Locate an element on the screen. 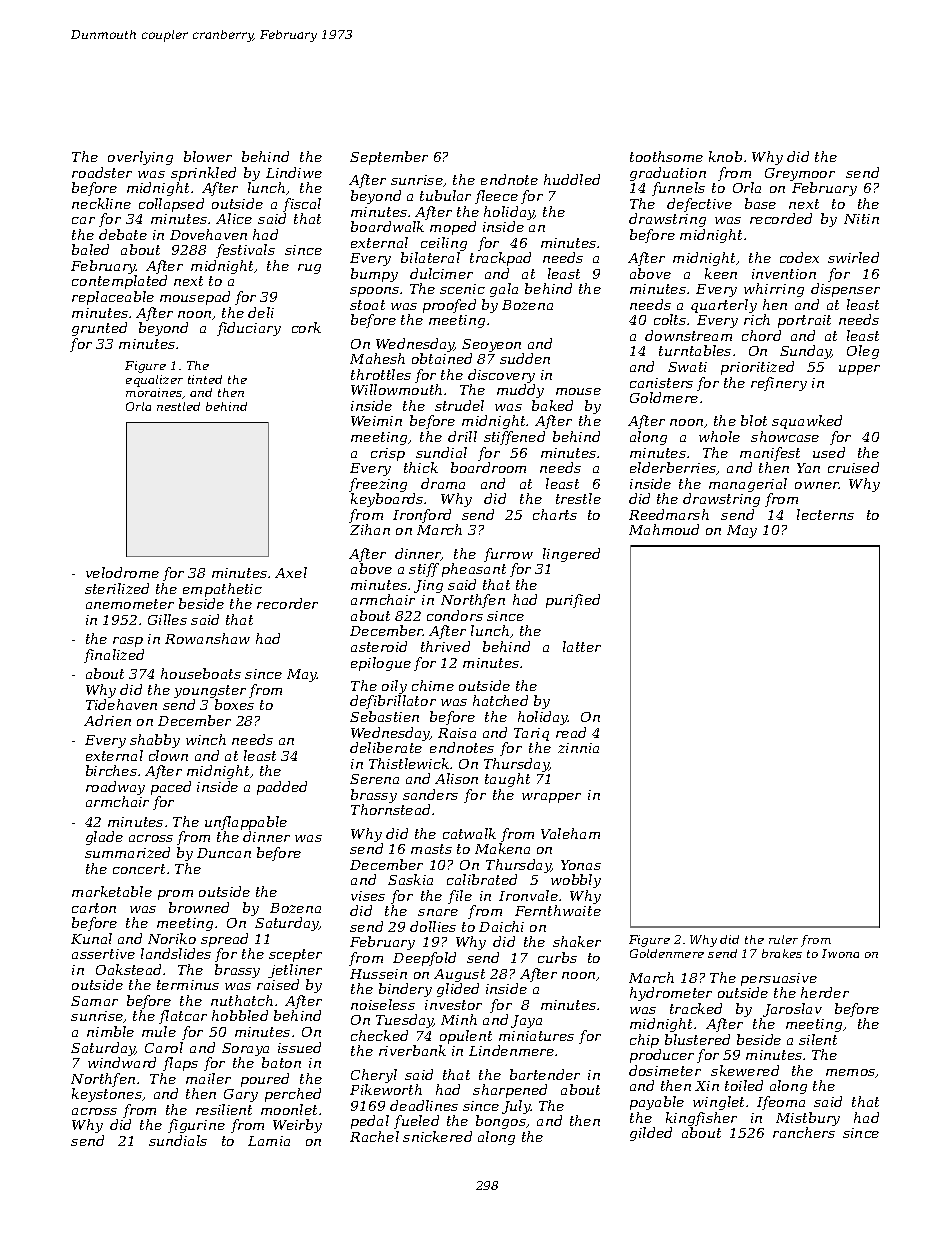  collapsed is located at coordinates (171, 205).
